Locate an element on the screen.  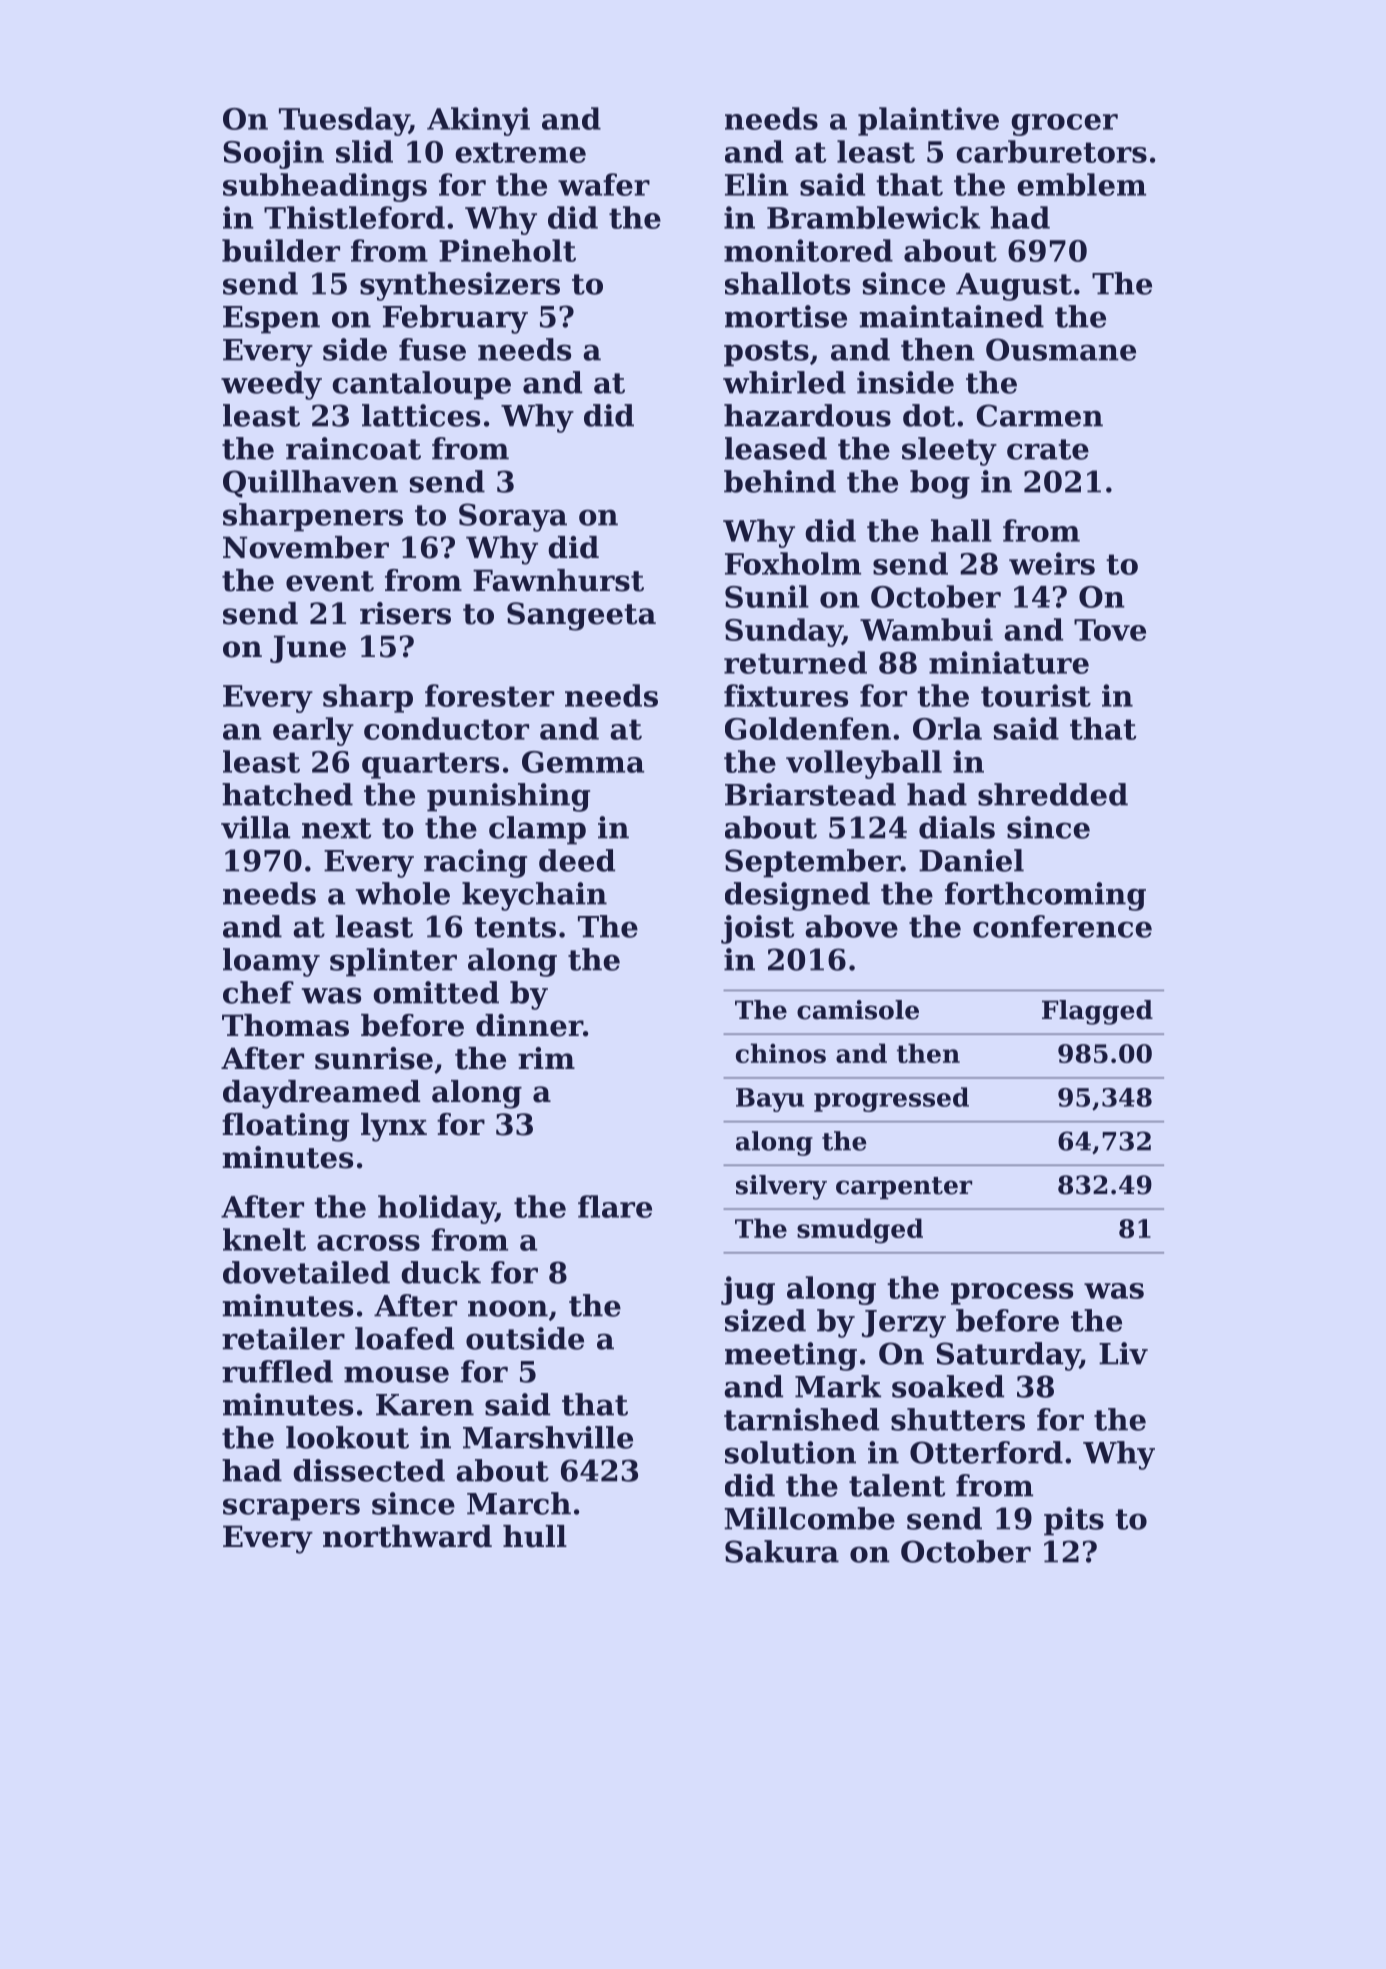
fixtures is located at coordinates (786, 695).
